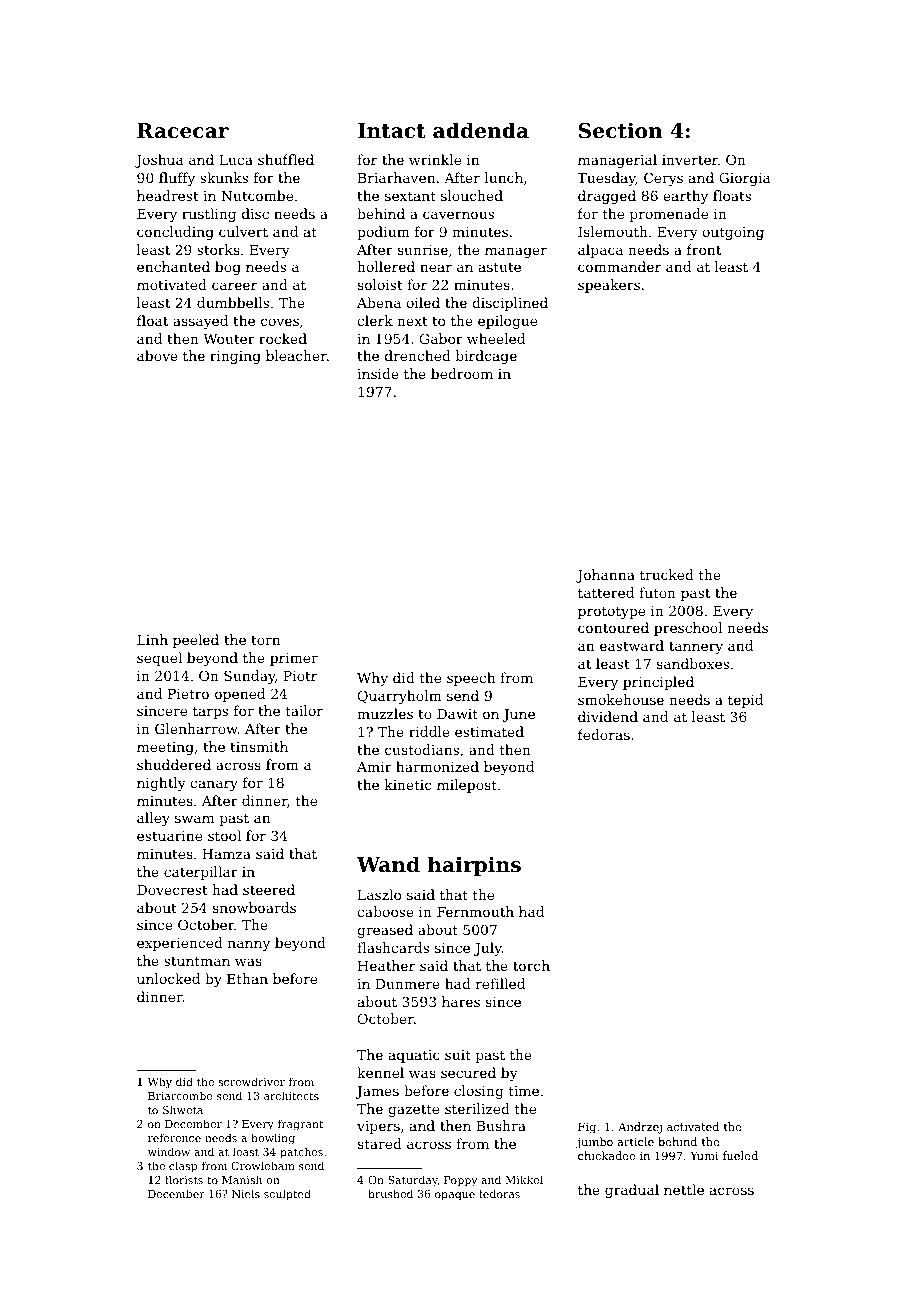  Describe the element at coordinates (408, 784) in the page. I see `kinetic` at that location.
